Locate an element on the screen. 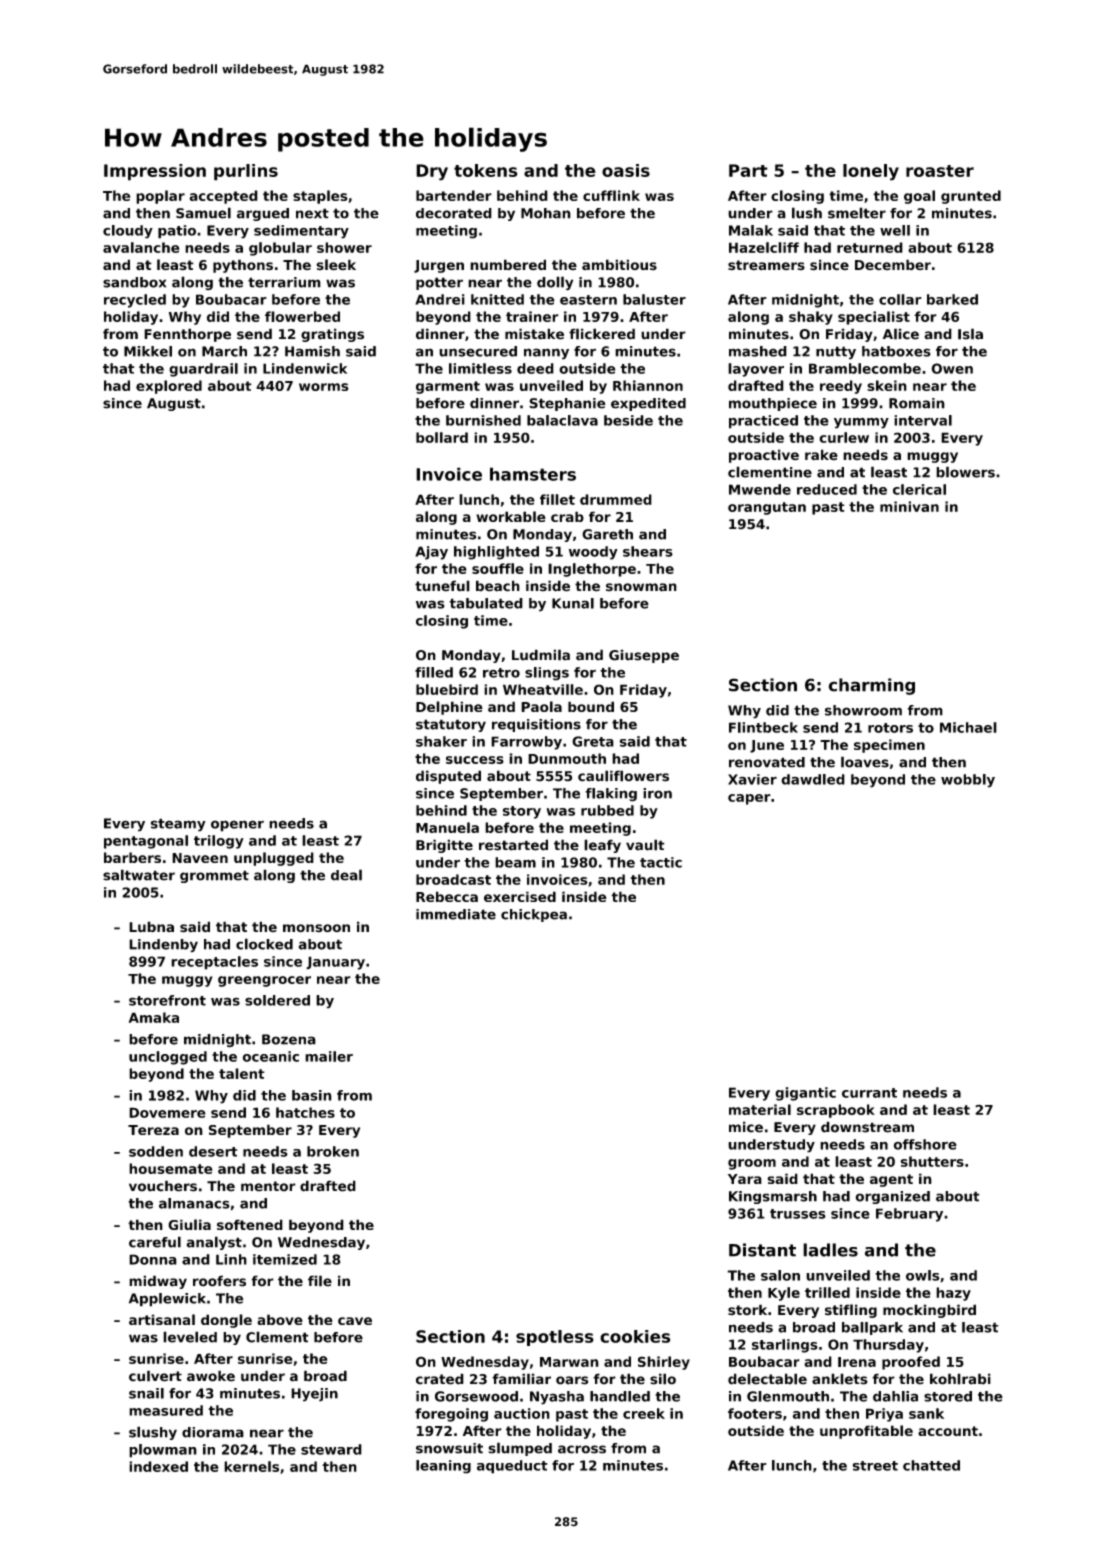 The width and height of the screenshot is (1108, 1567). Ajay is located at coordinates (431, 553).
